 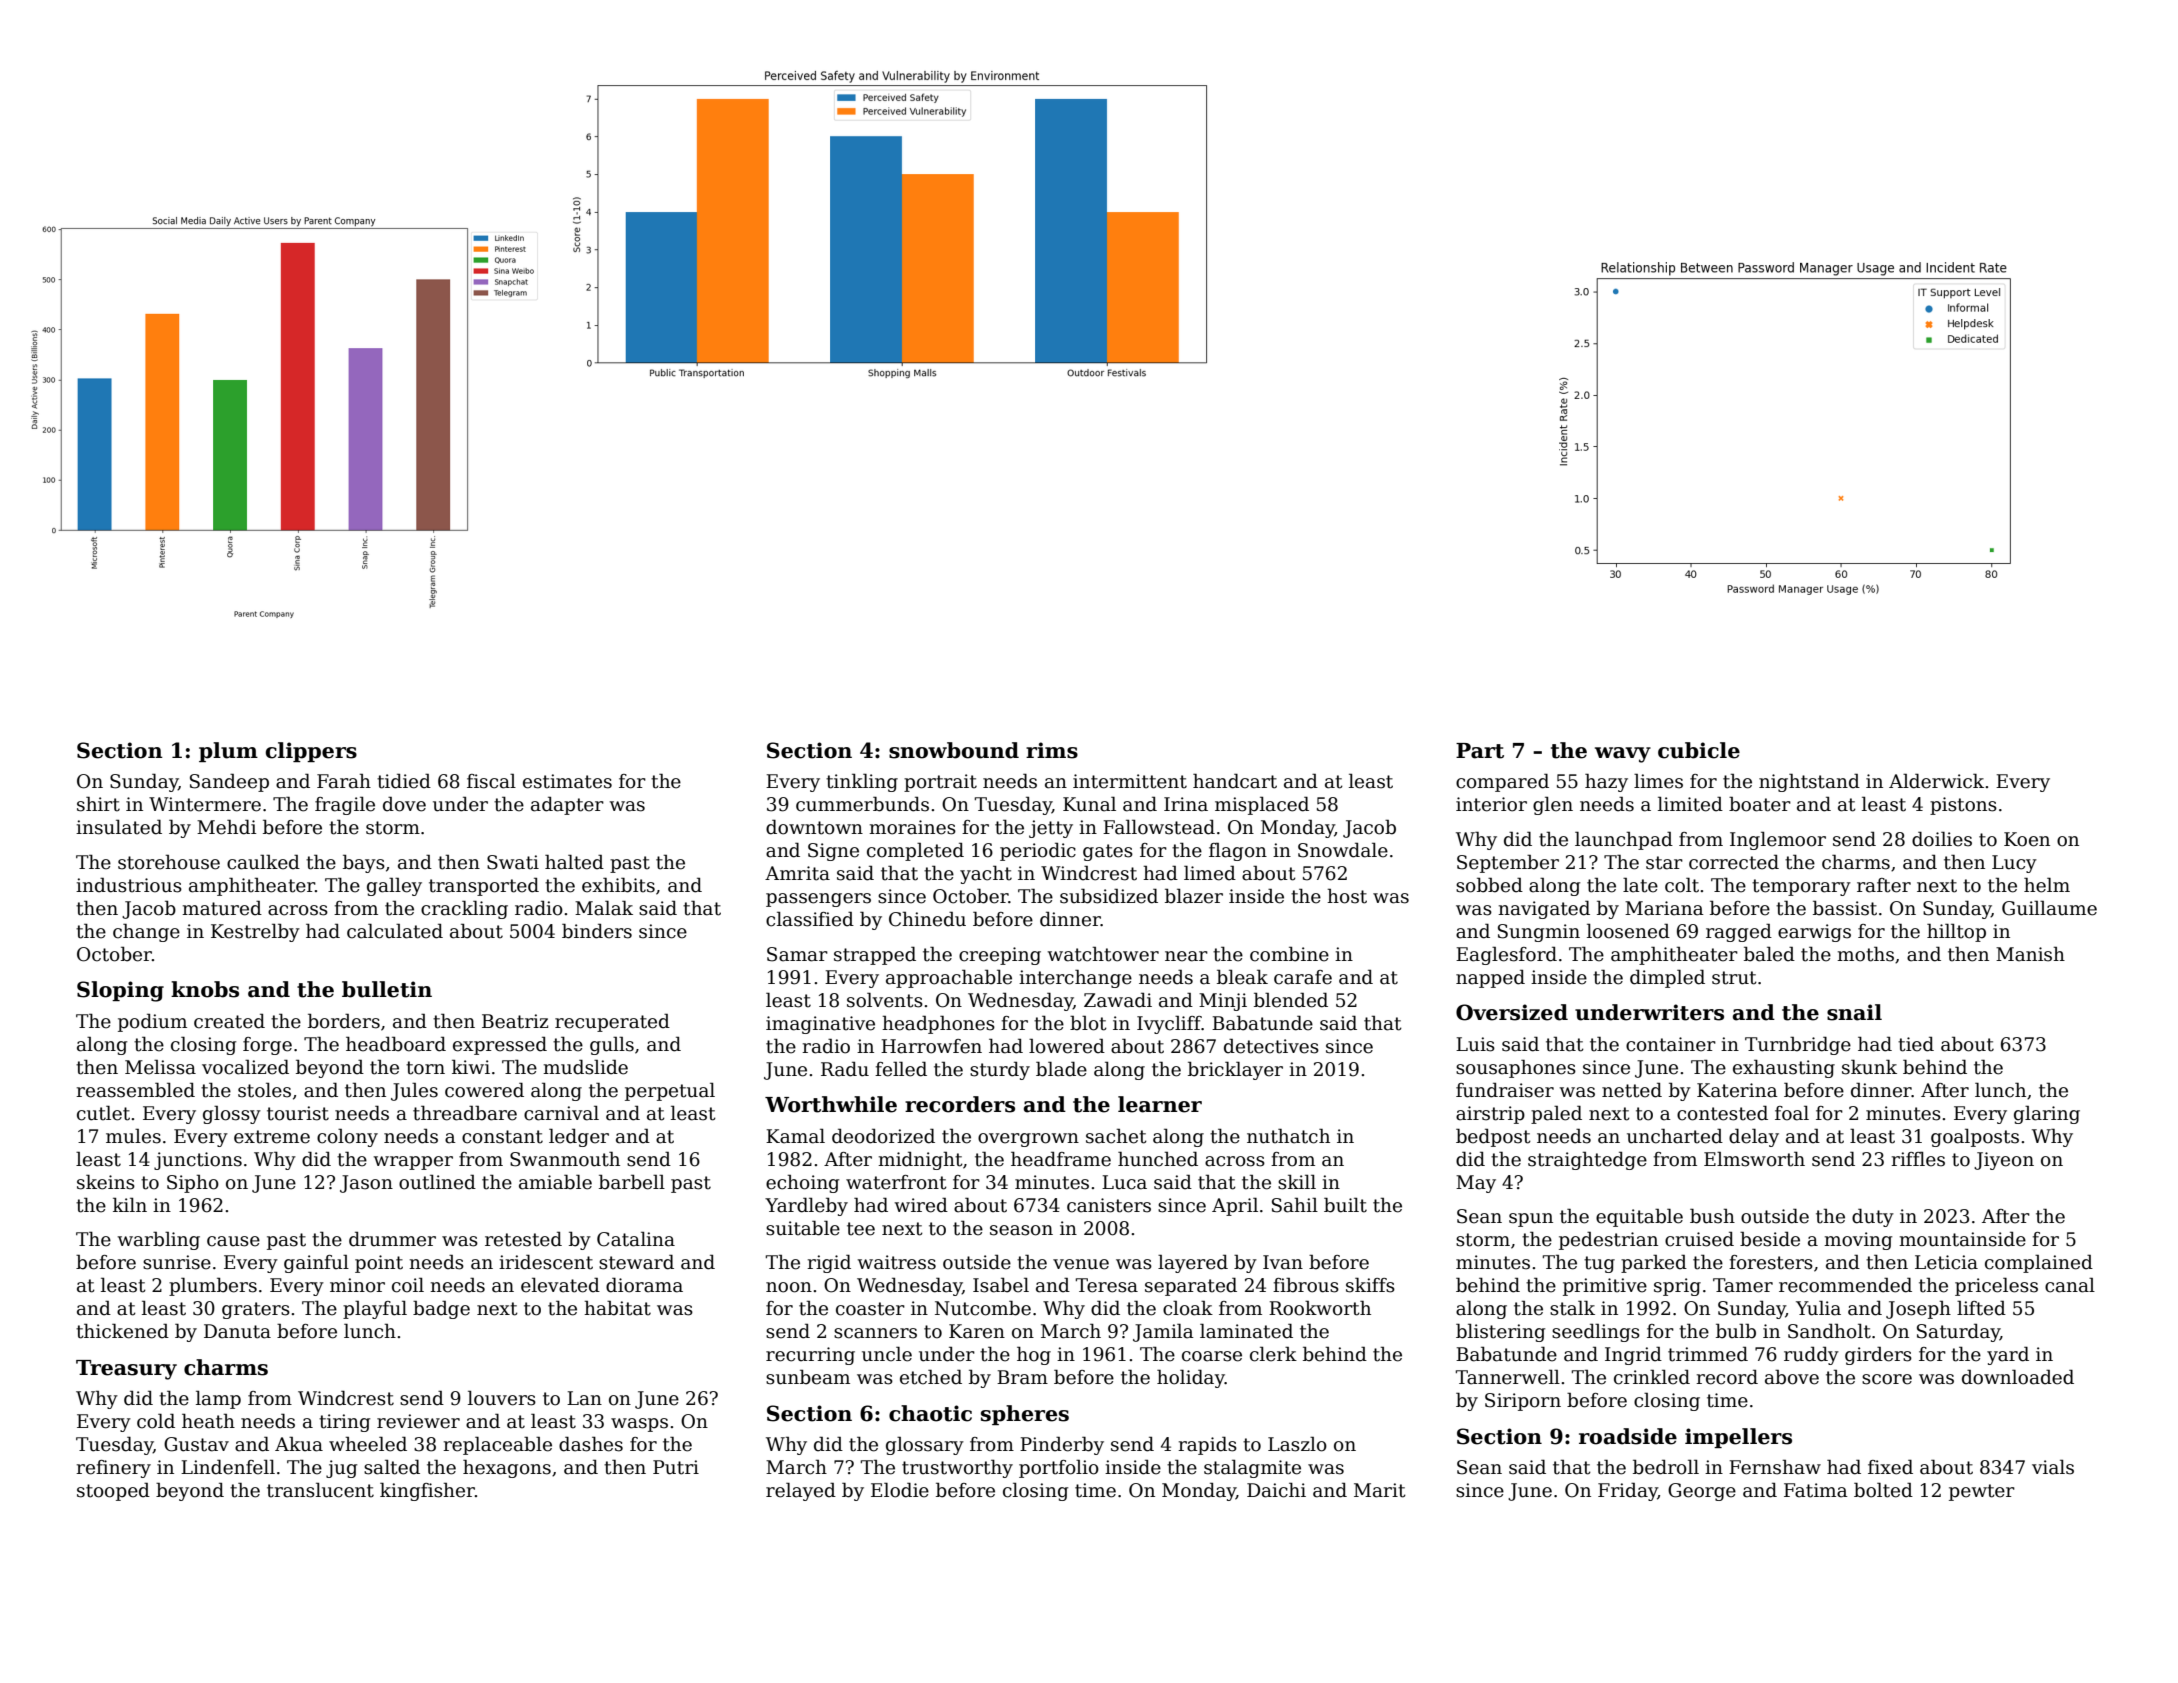 I want to click on snowbound, so click(x=954, y=750).
